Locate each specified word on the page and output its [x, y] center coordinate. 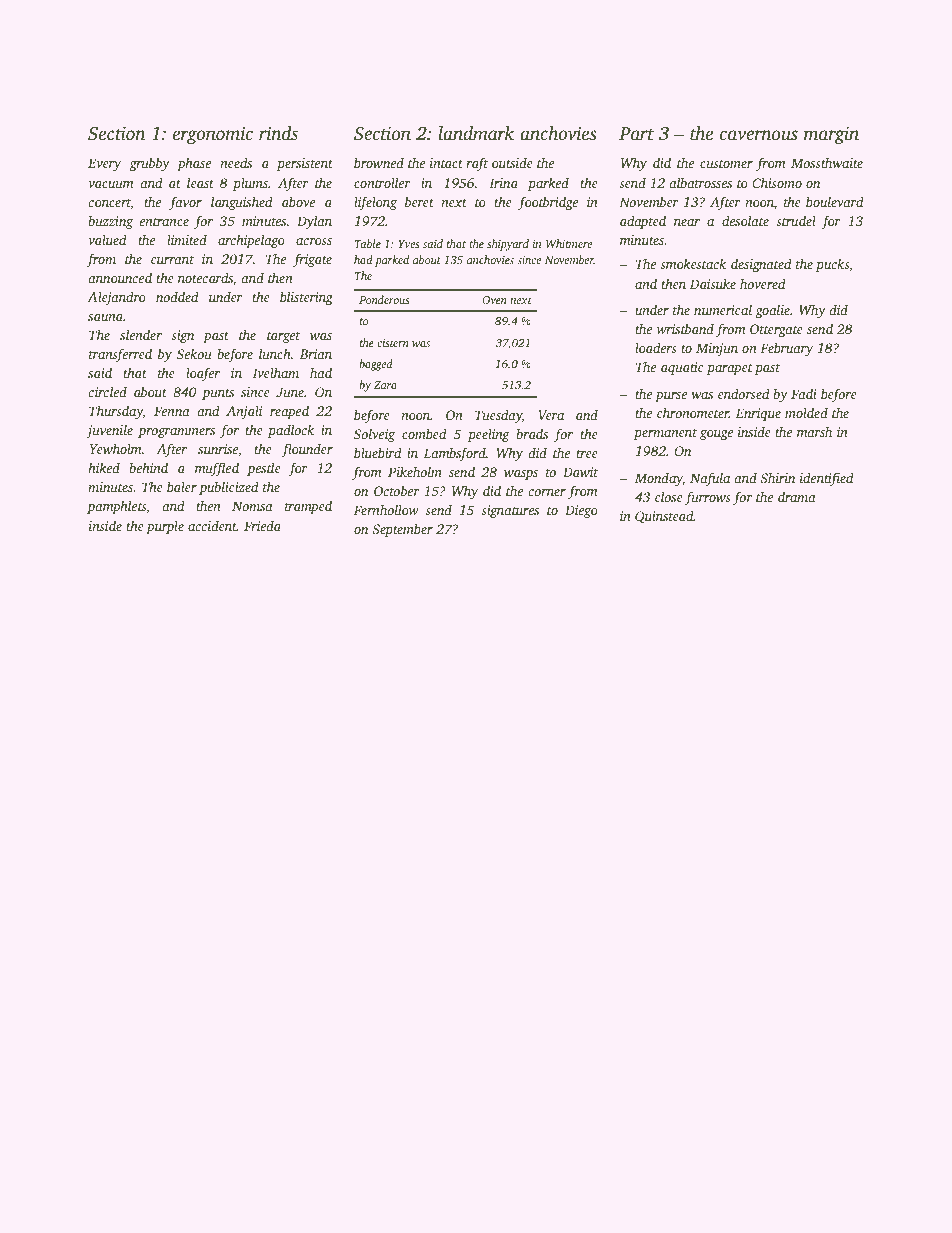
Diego [581, 511]
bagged [376, 365]
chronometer [693, 412]
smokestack [693, 263]
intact [446, 163]
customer [726, 164]
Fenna [172, 411]
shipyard [508, 245]
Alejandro [116, 298]
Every [104, 164]
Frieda [262, 525]
